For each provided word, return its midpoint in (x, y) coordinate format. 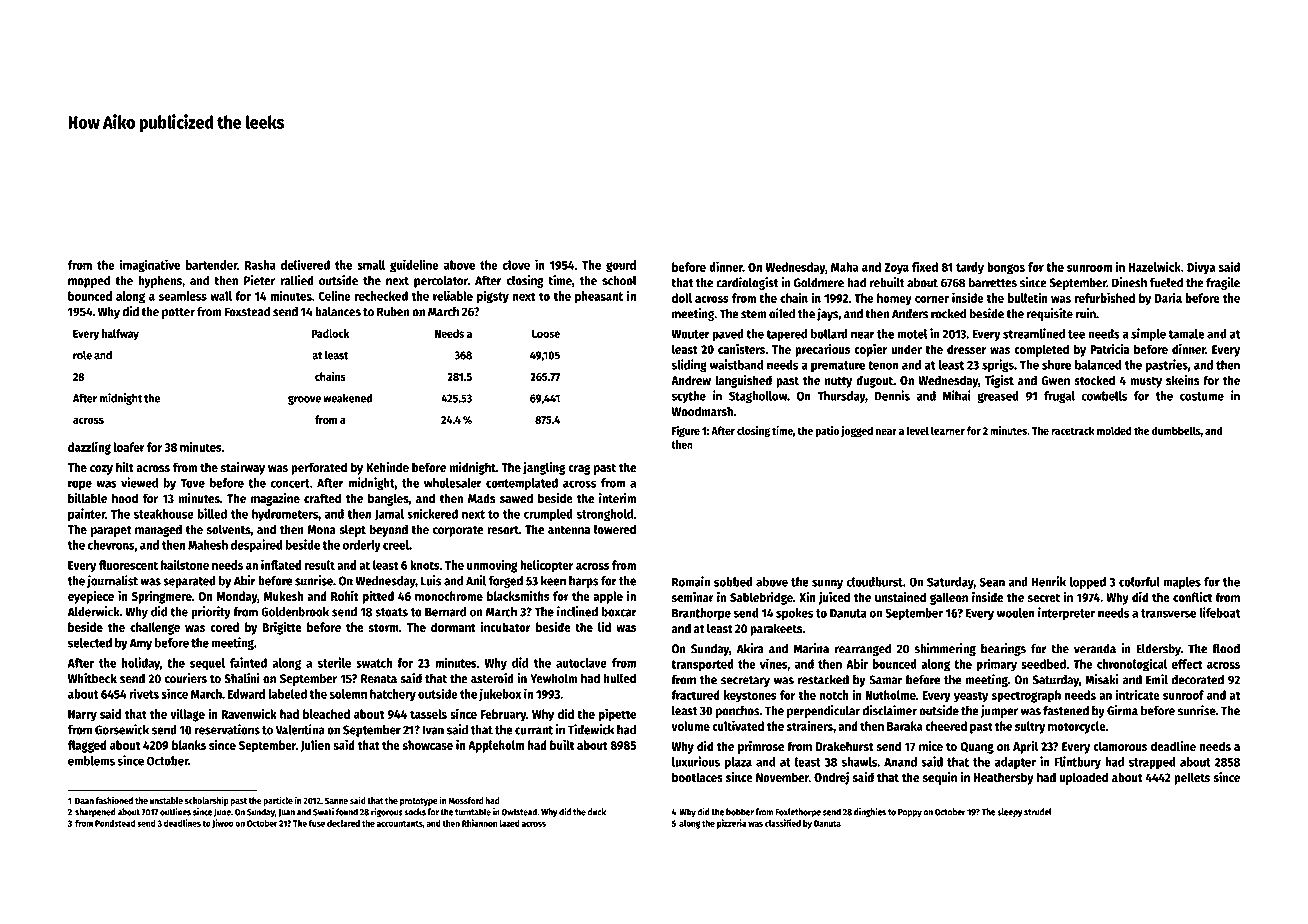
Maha (845, 267)
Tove (192, 483)
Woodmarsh (702, 411)
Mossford (466, 800)
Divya (1201, 268)
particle (278, 801)
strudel (1038, 812)
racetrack (1073, 430)
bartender (211, 265)
